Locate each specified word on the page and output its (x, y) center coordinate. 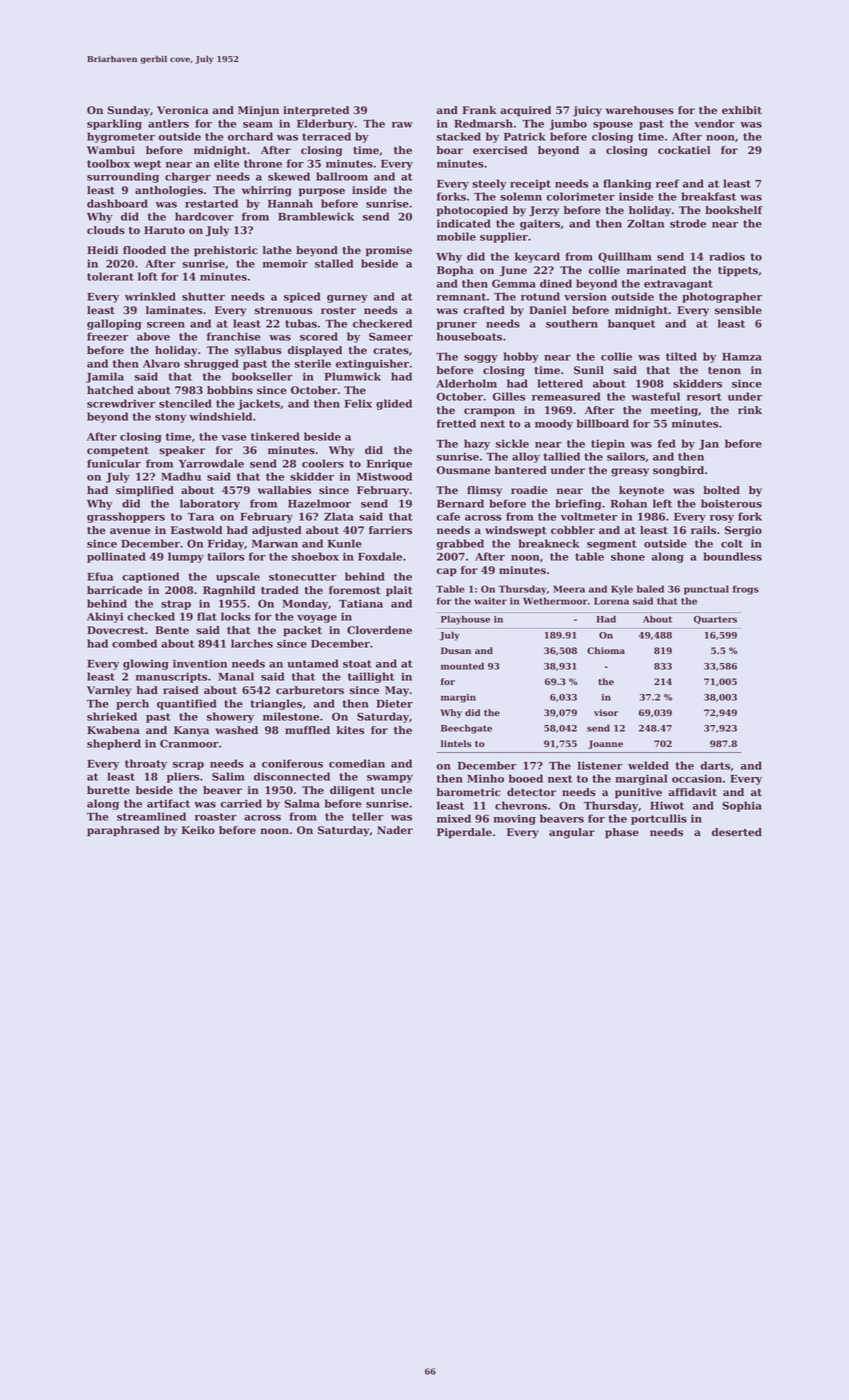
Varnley (109, 691)
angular (572, 833)
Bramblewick (316, 216)
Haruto (164, 230)
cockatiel (684, 150)
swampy (390, 779)
